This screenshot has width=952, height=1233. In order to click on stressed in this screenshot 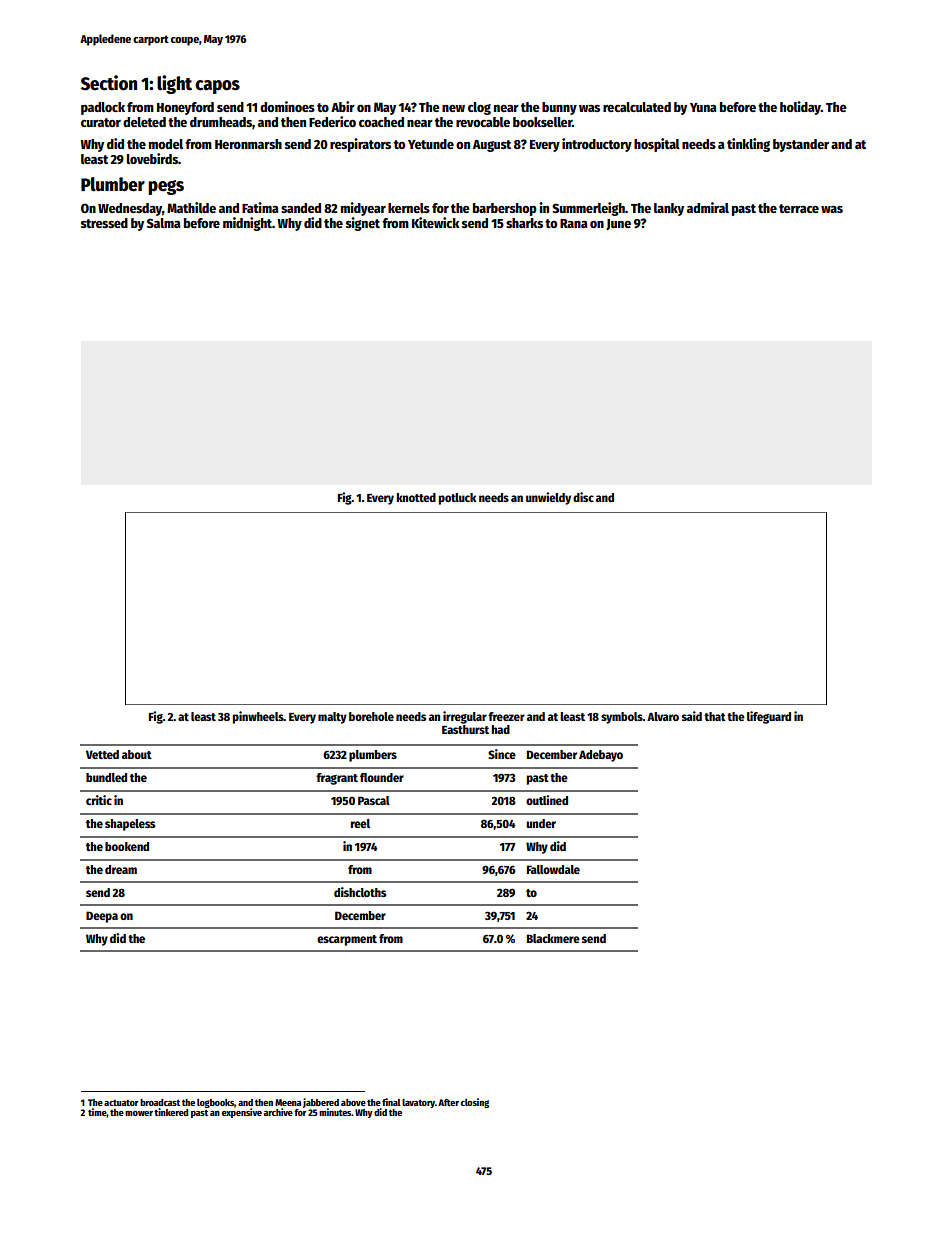, I will do `click(104, 223)`.
